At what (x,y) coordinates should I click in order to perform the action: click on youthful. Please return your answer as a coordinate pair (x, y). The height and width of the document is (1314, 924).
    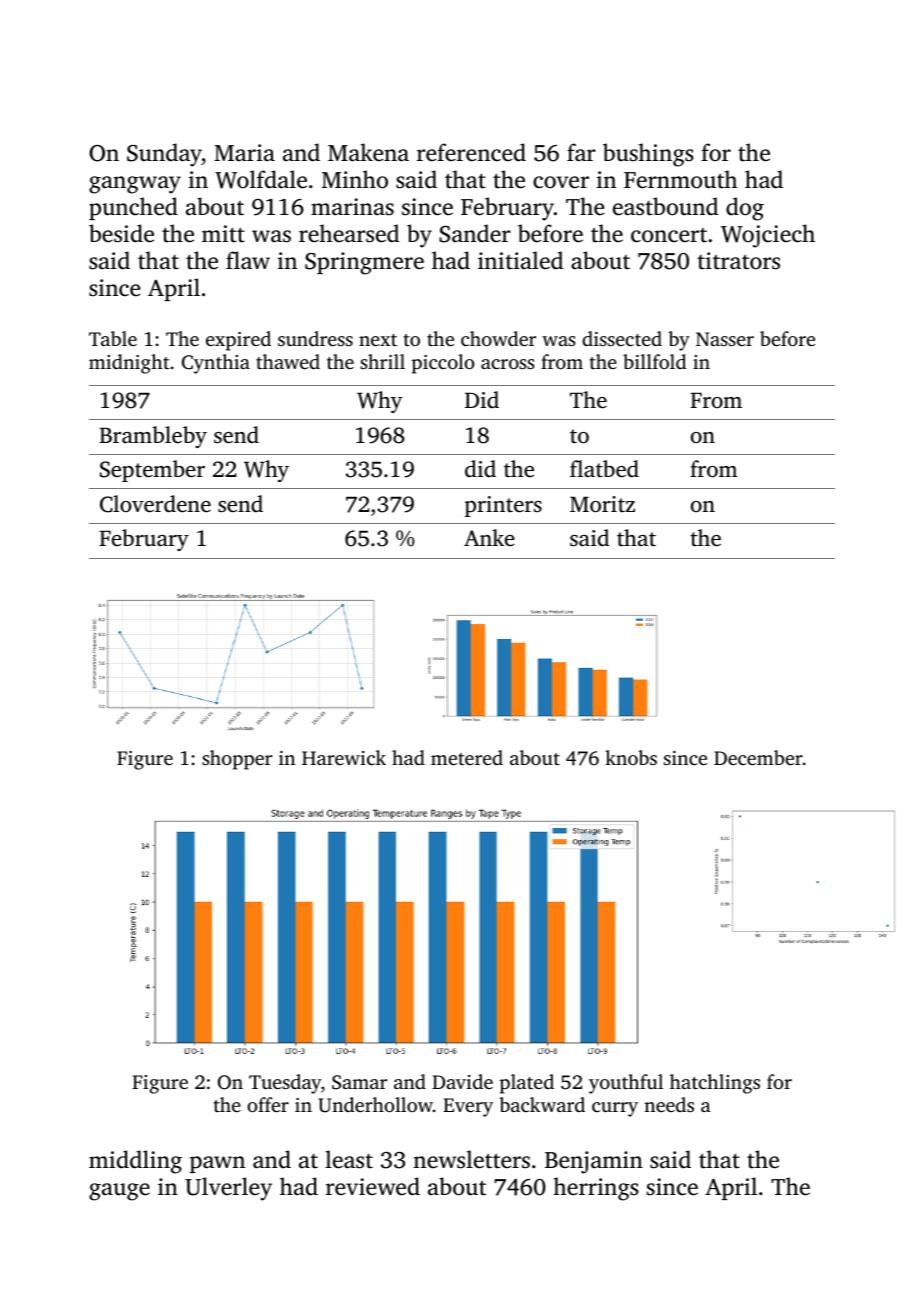
    Looking at the image, I should click on (626, 1084).
